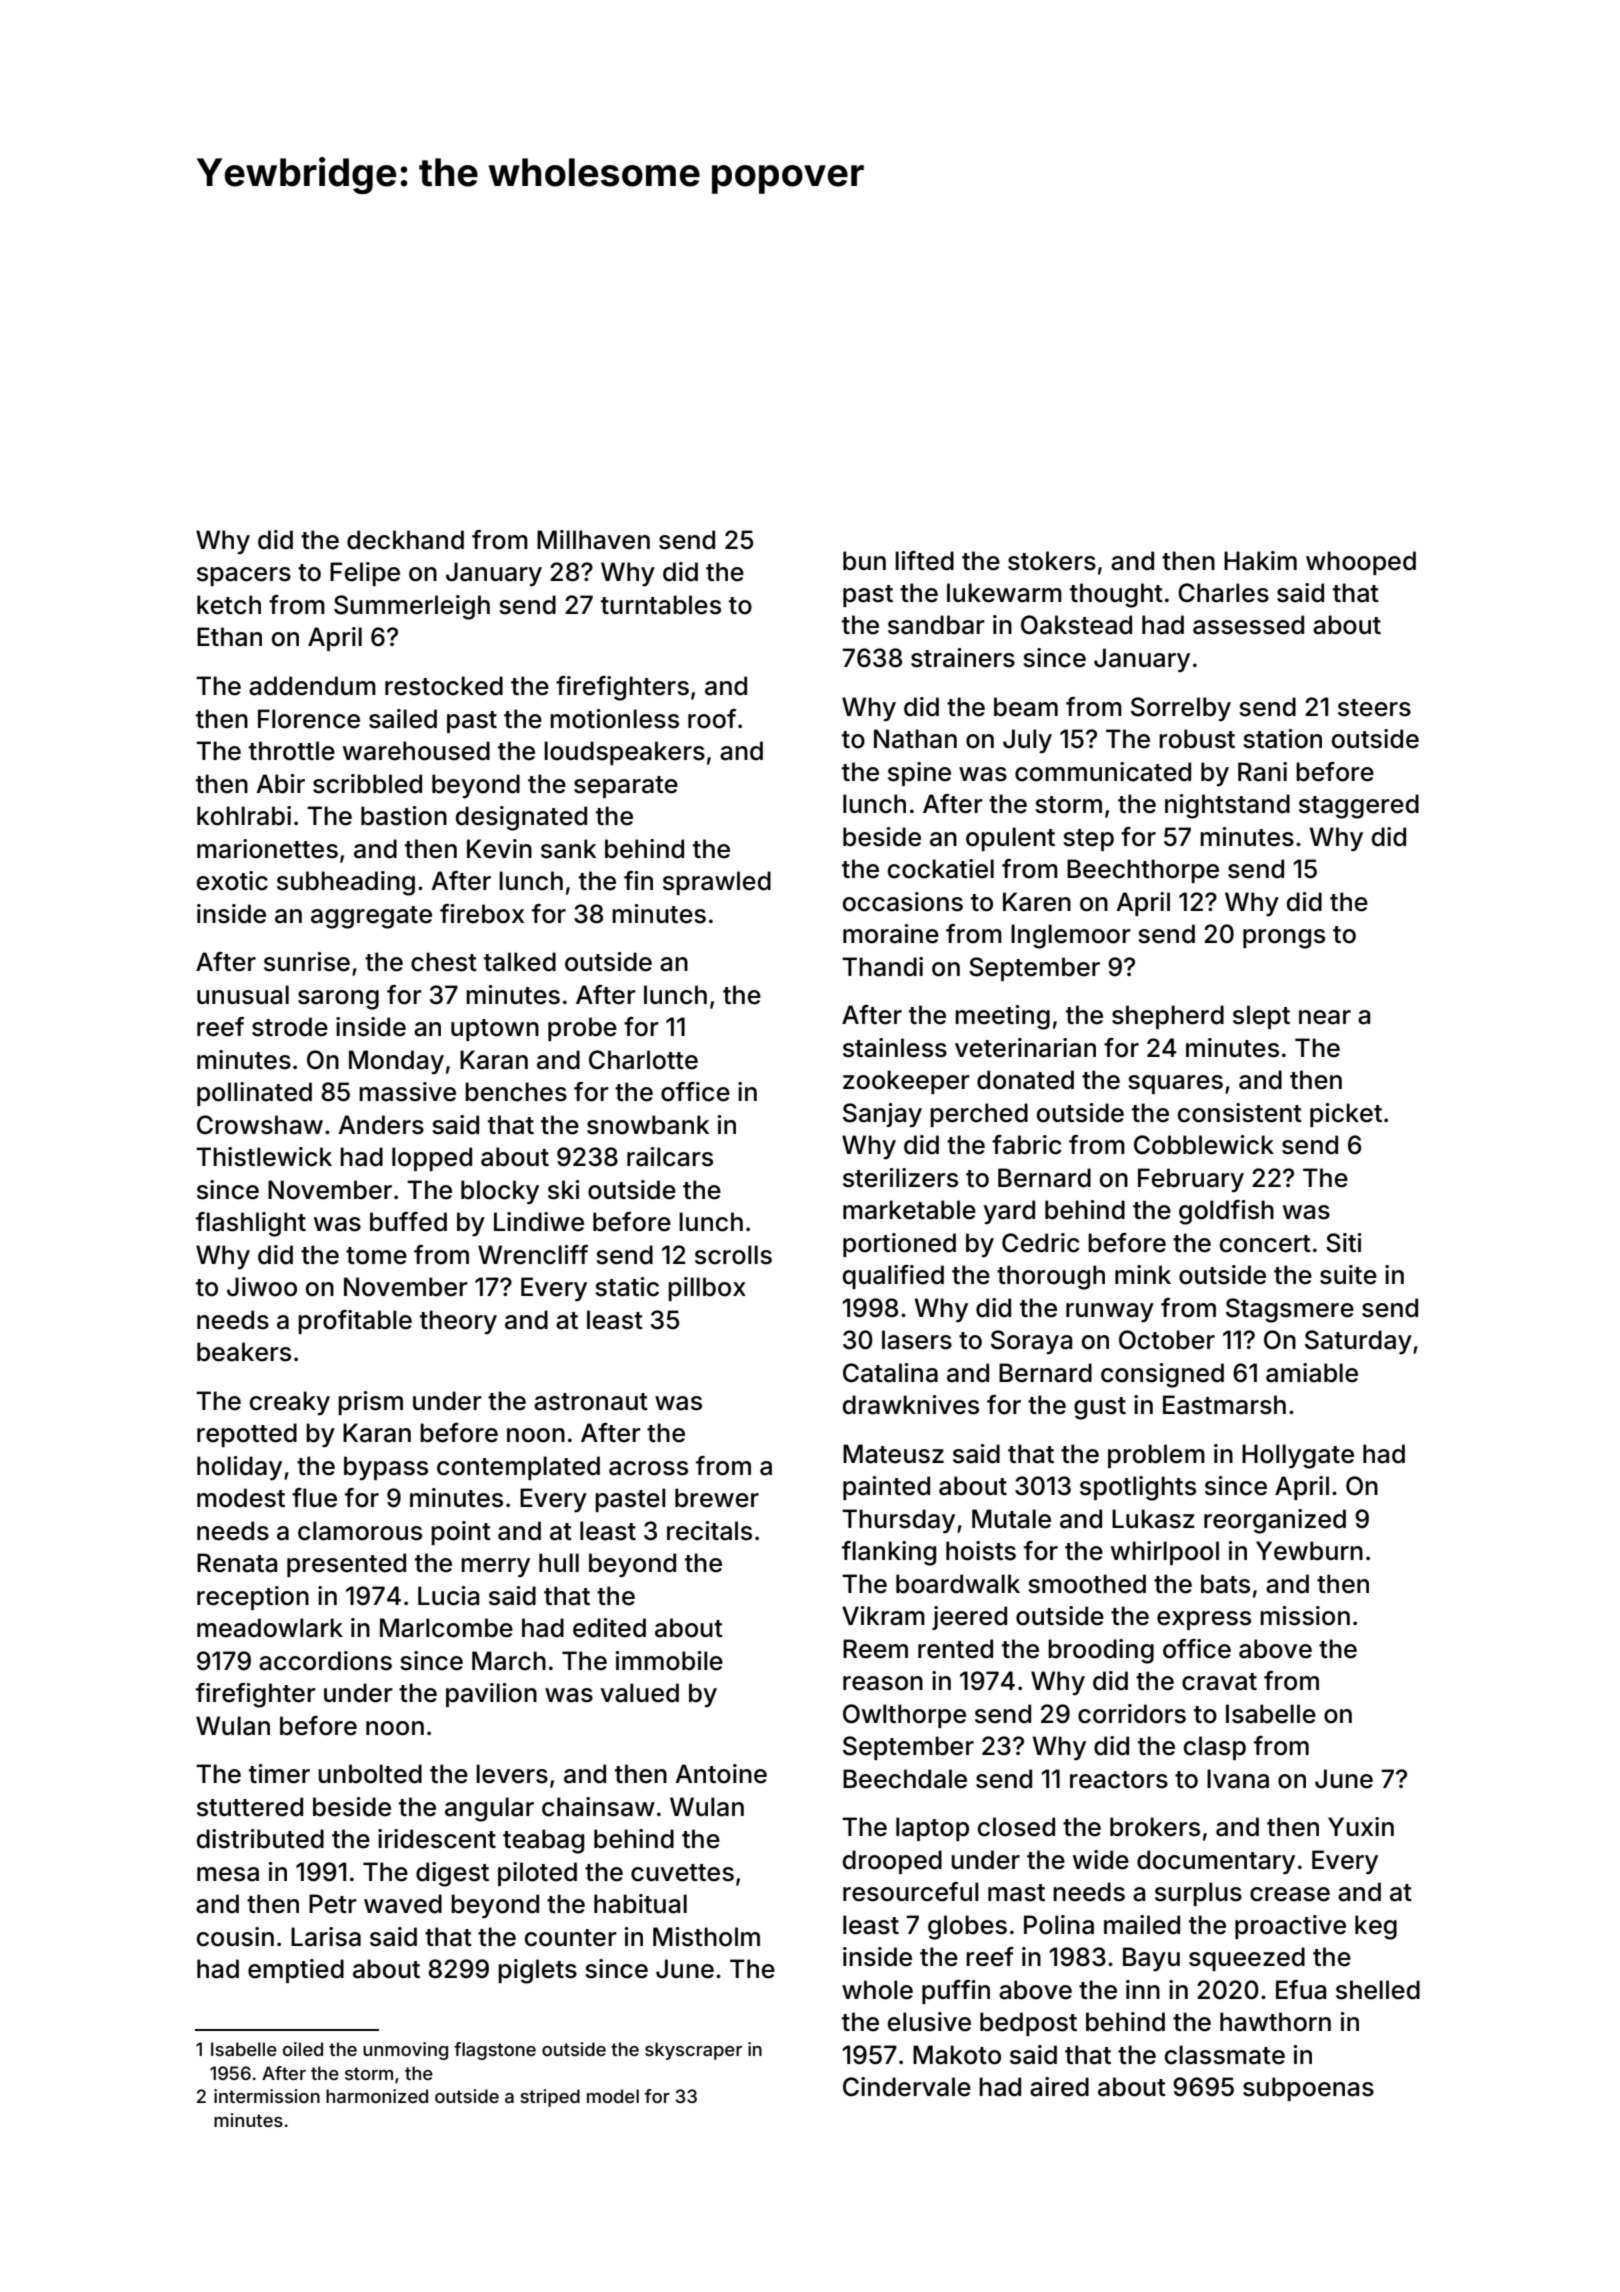  Describe the element at coordinates (244, 1352) in the screenshot. I see `beakers` at that location.
